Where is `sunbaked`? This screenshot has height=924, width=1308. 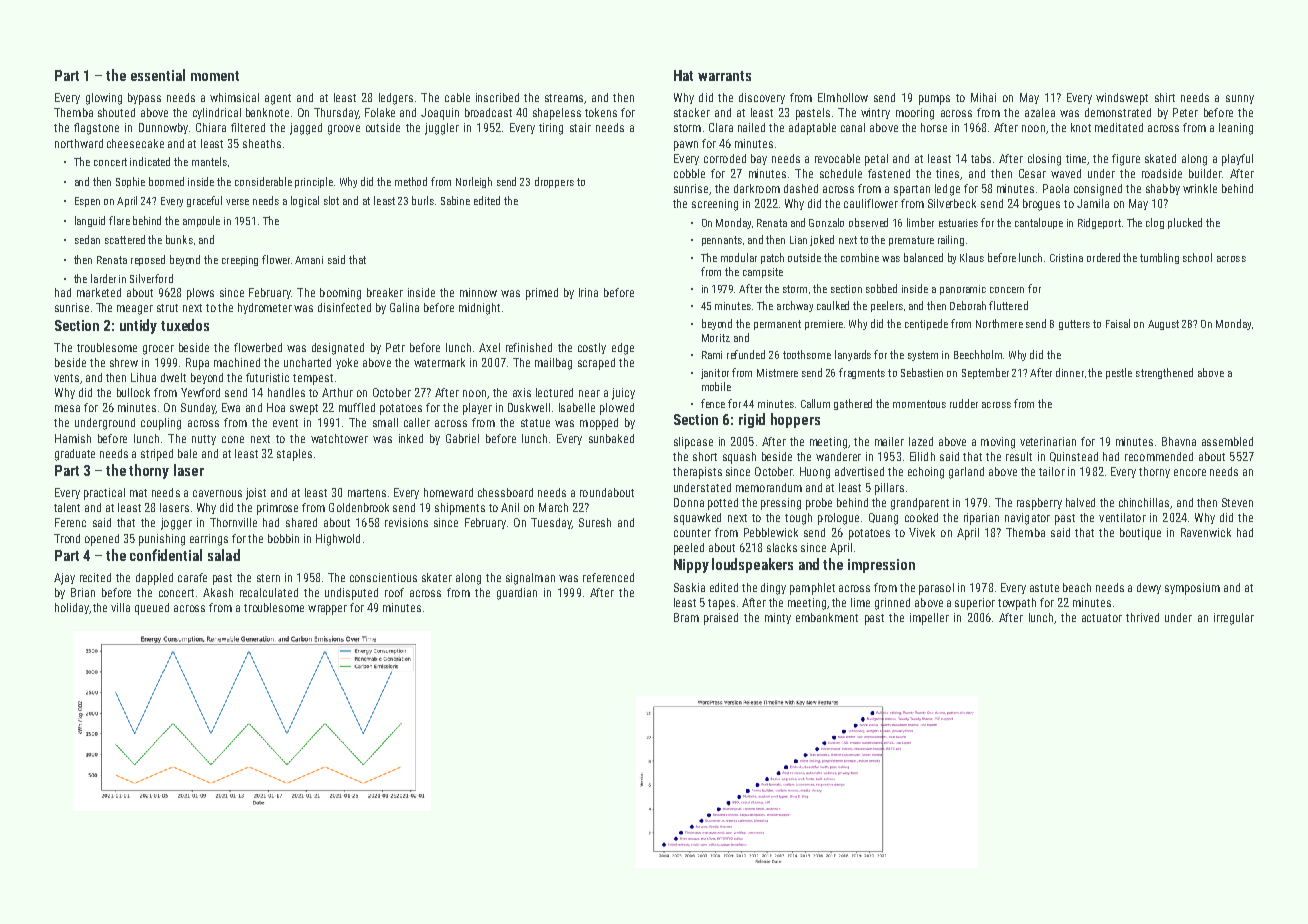
sunbaked is located at coordinates (611, 438).
